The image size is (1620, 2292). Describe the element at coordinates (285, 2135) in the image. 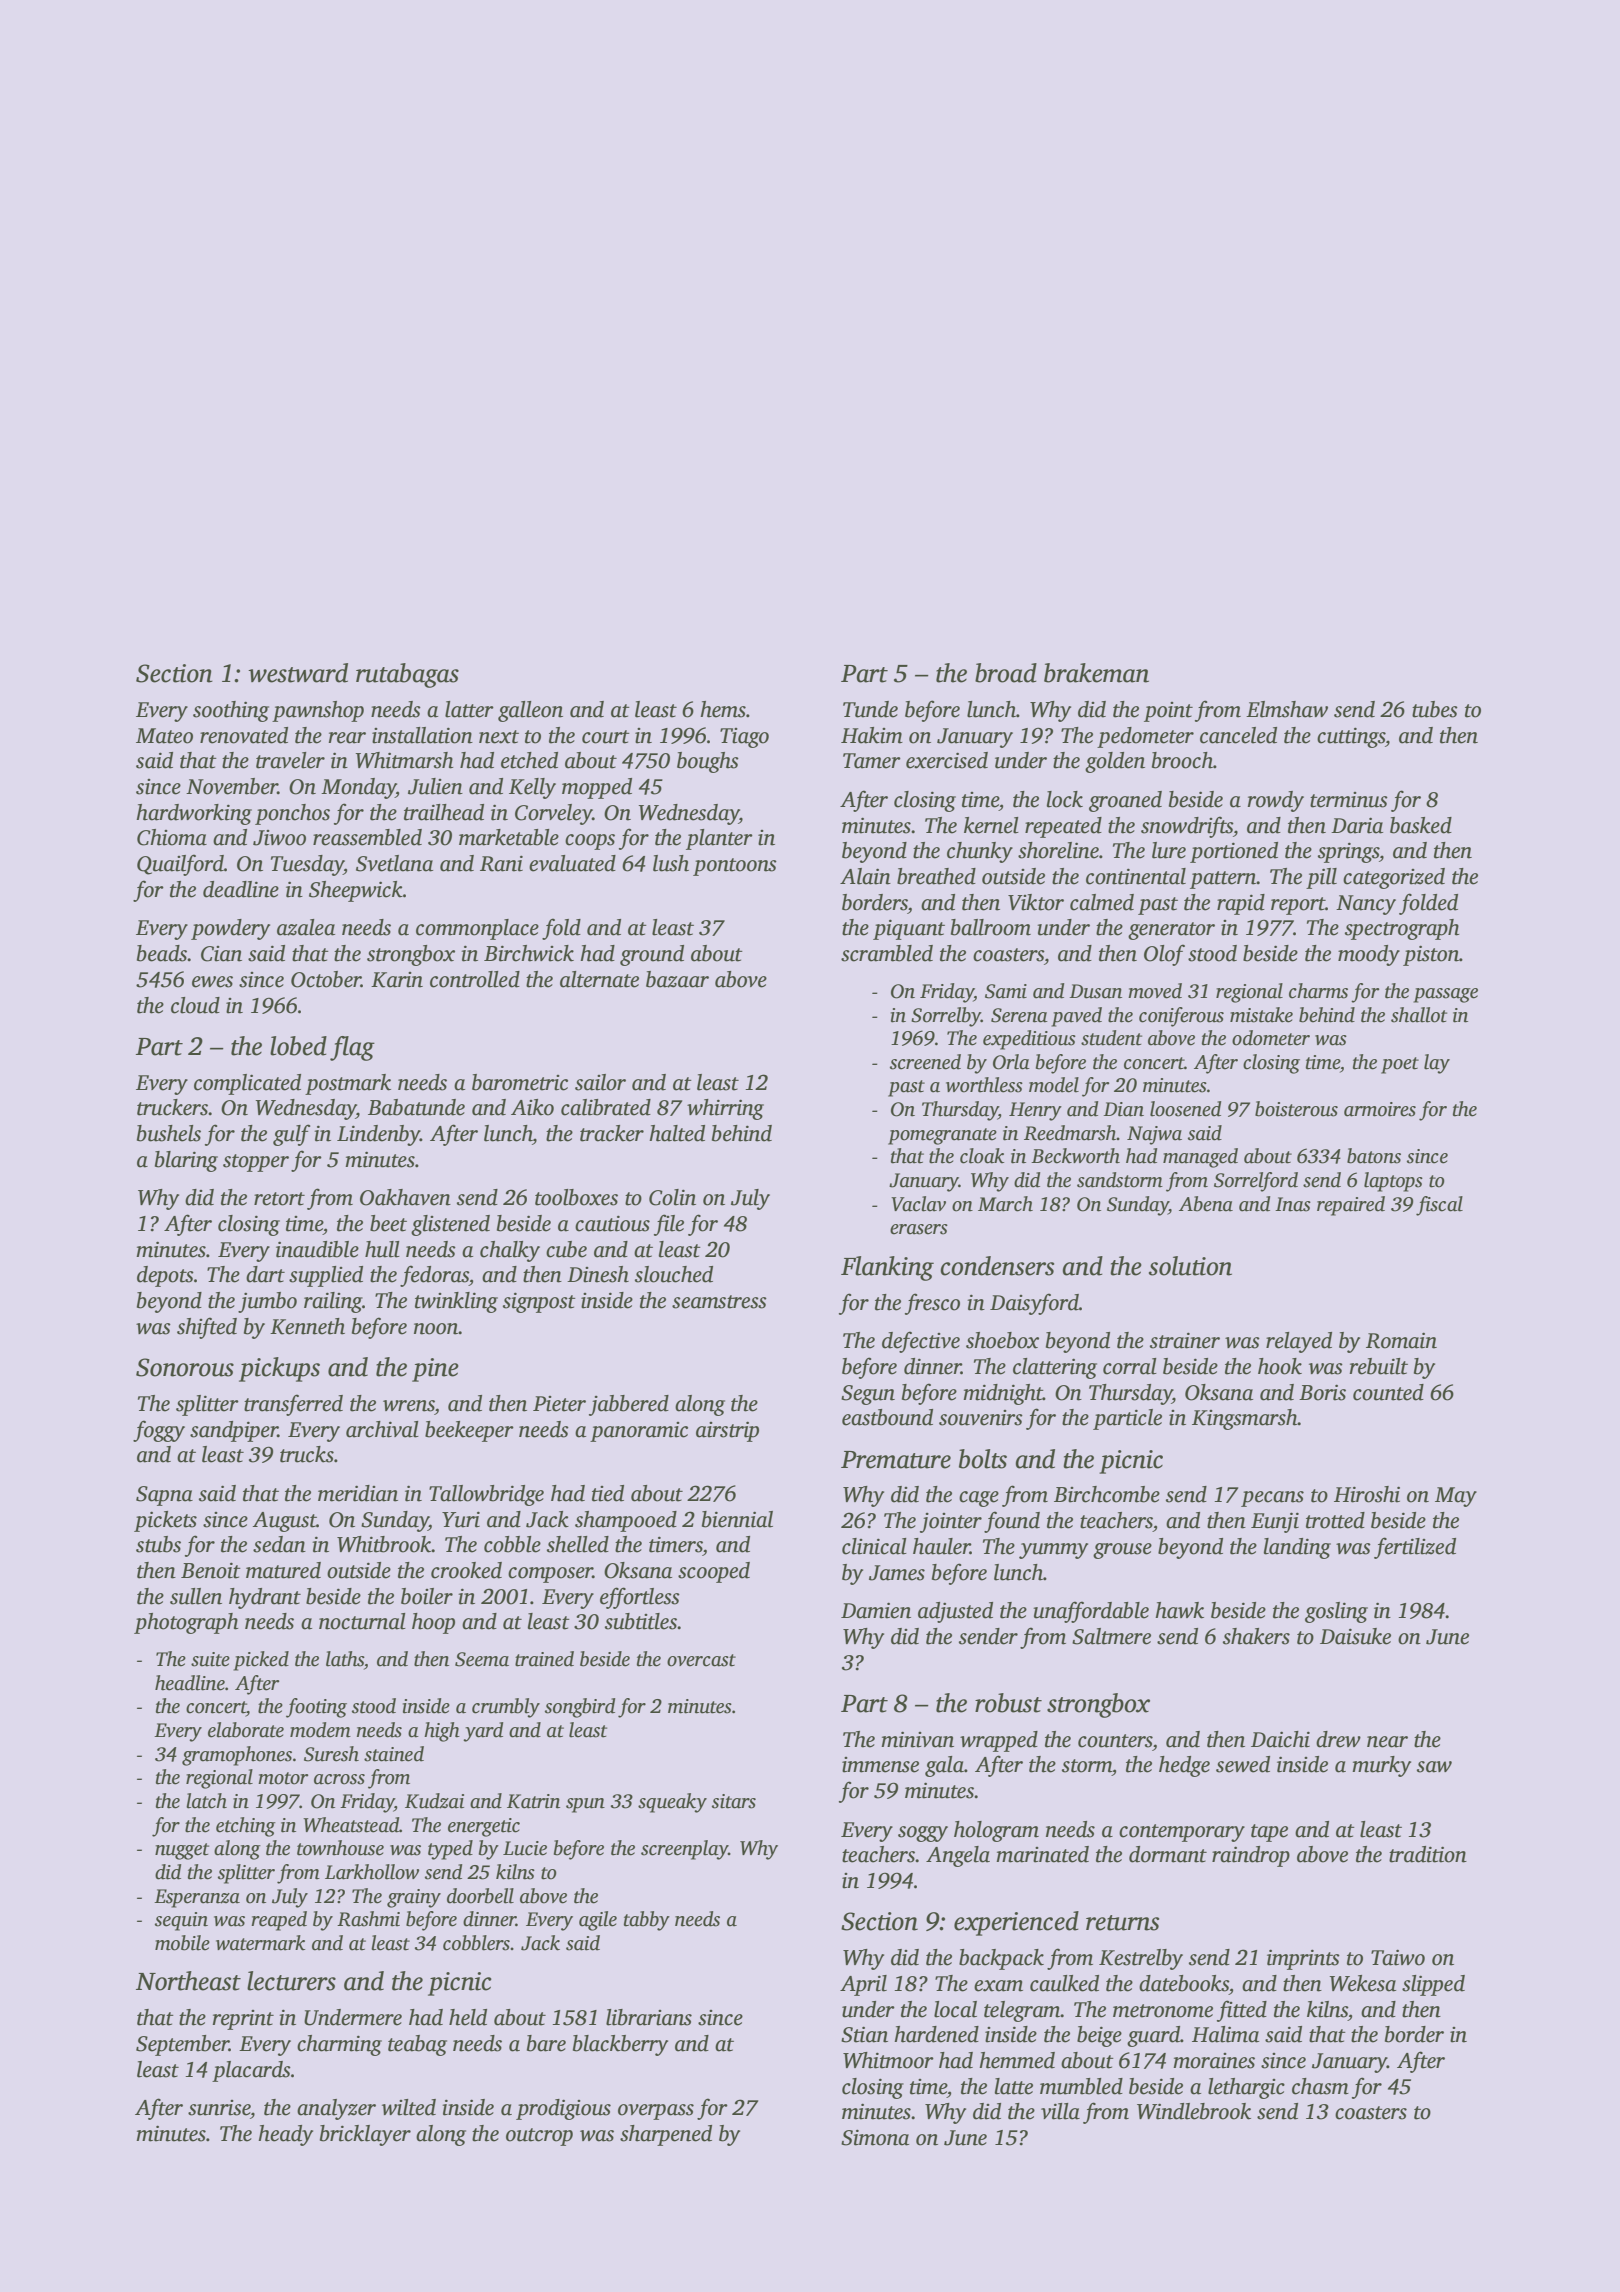

I see `heady` at that location.
